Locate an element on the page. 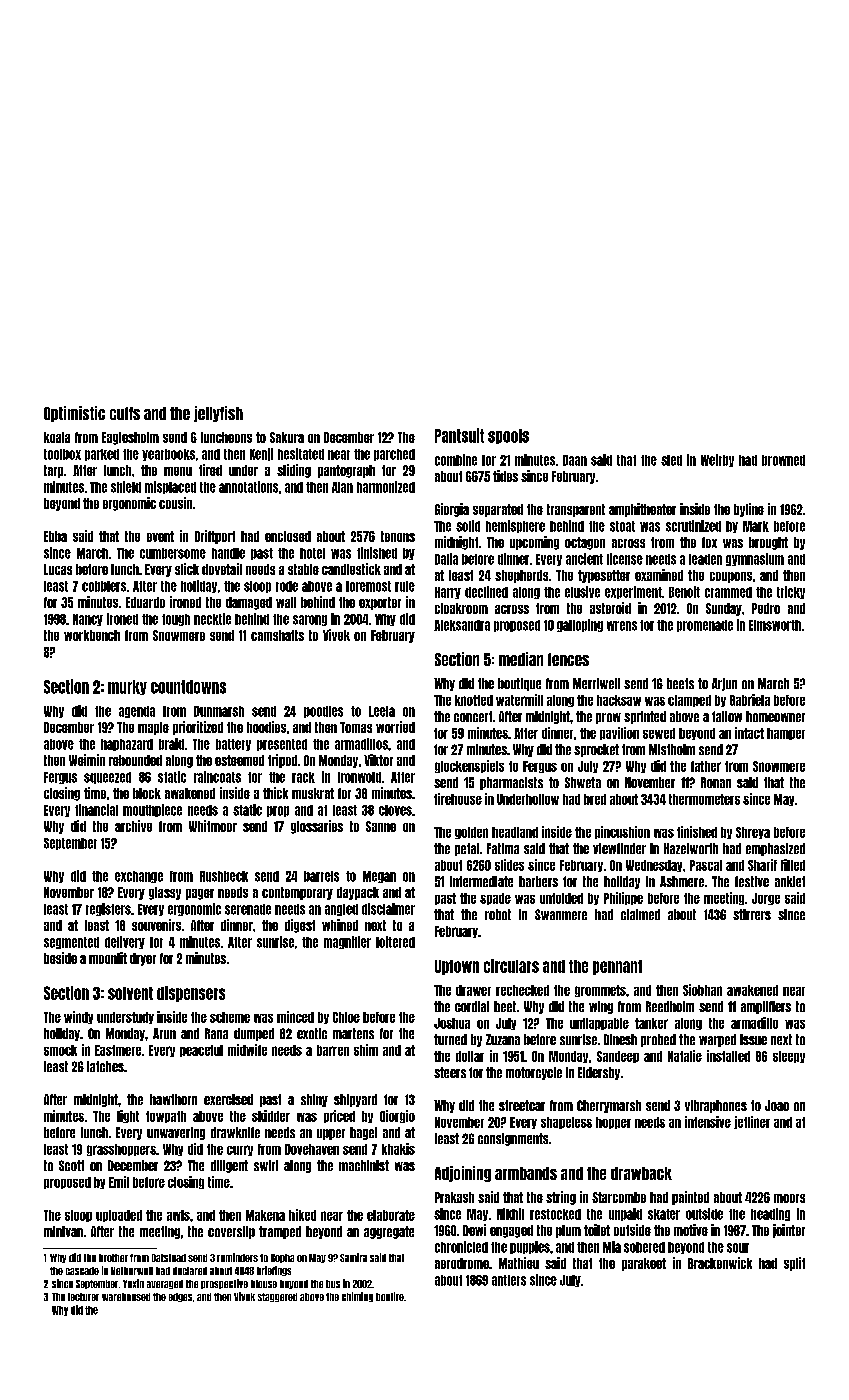 Image resolution: width=849 pixels, height=1400 pixels. cuffs is located at coordinates (125, 413).
